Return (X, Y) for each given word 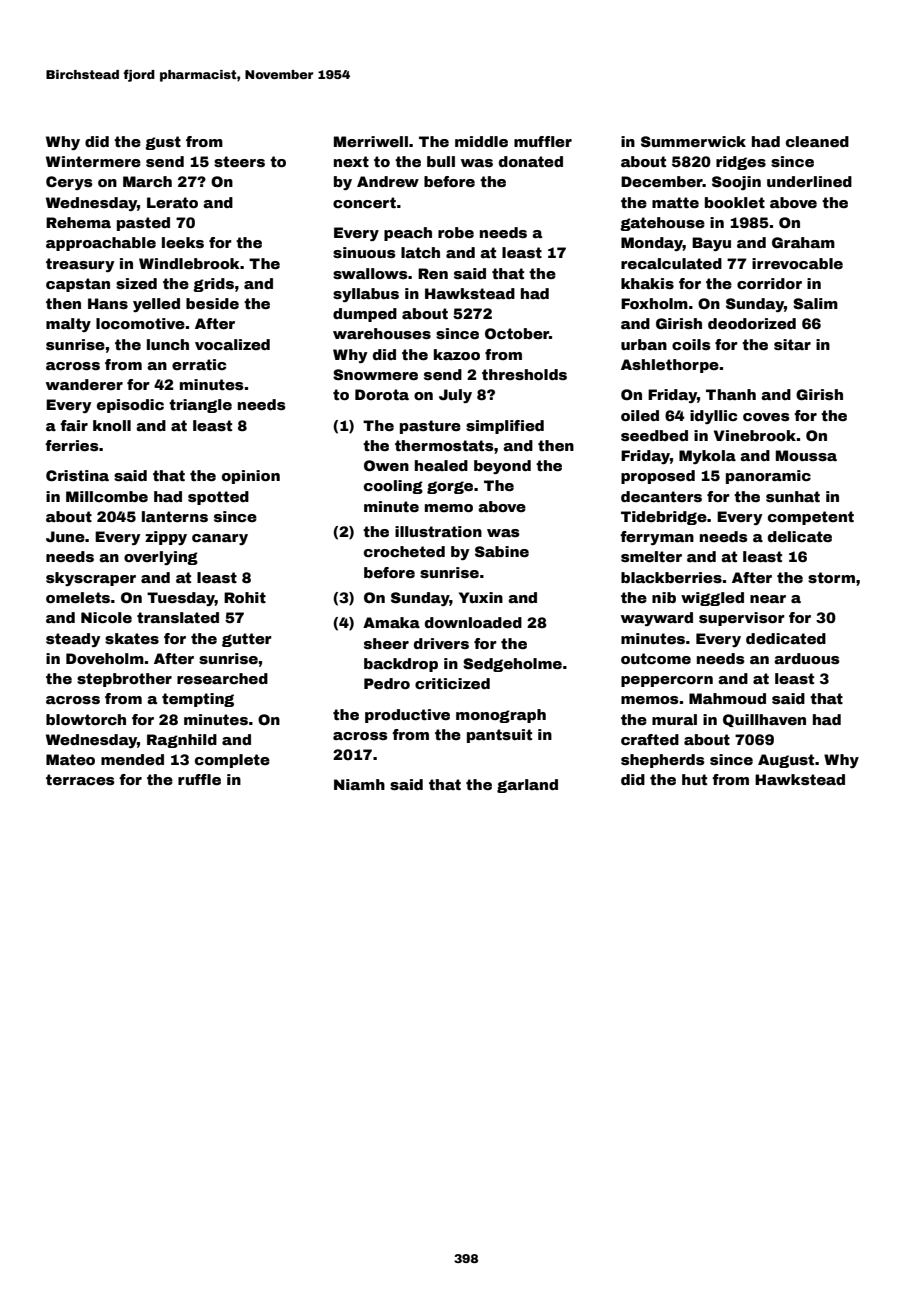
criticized (452, 683)
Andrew (388, 181)
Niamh (359, 784)
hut (694, 779)
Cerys (69, 183)
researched (222, 678)
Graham (803, 242)
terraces (80, 779)
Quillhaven (764, 720)
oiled (640, 415)
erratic (199, 364)
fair (74, 425)
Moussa (806, 455)
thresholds (524, 374)
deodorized (752, 323)
